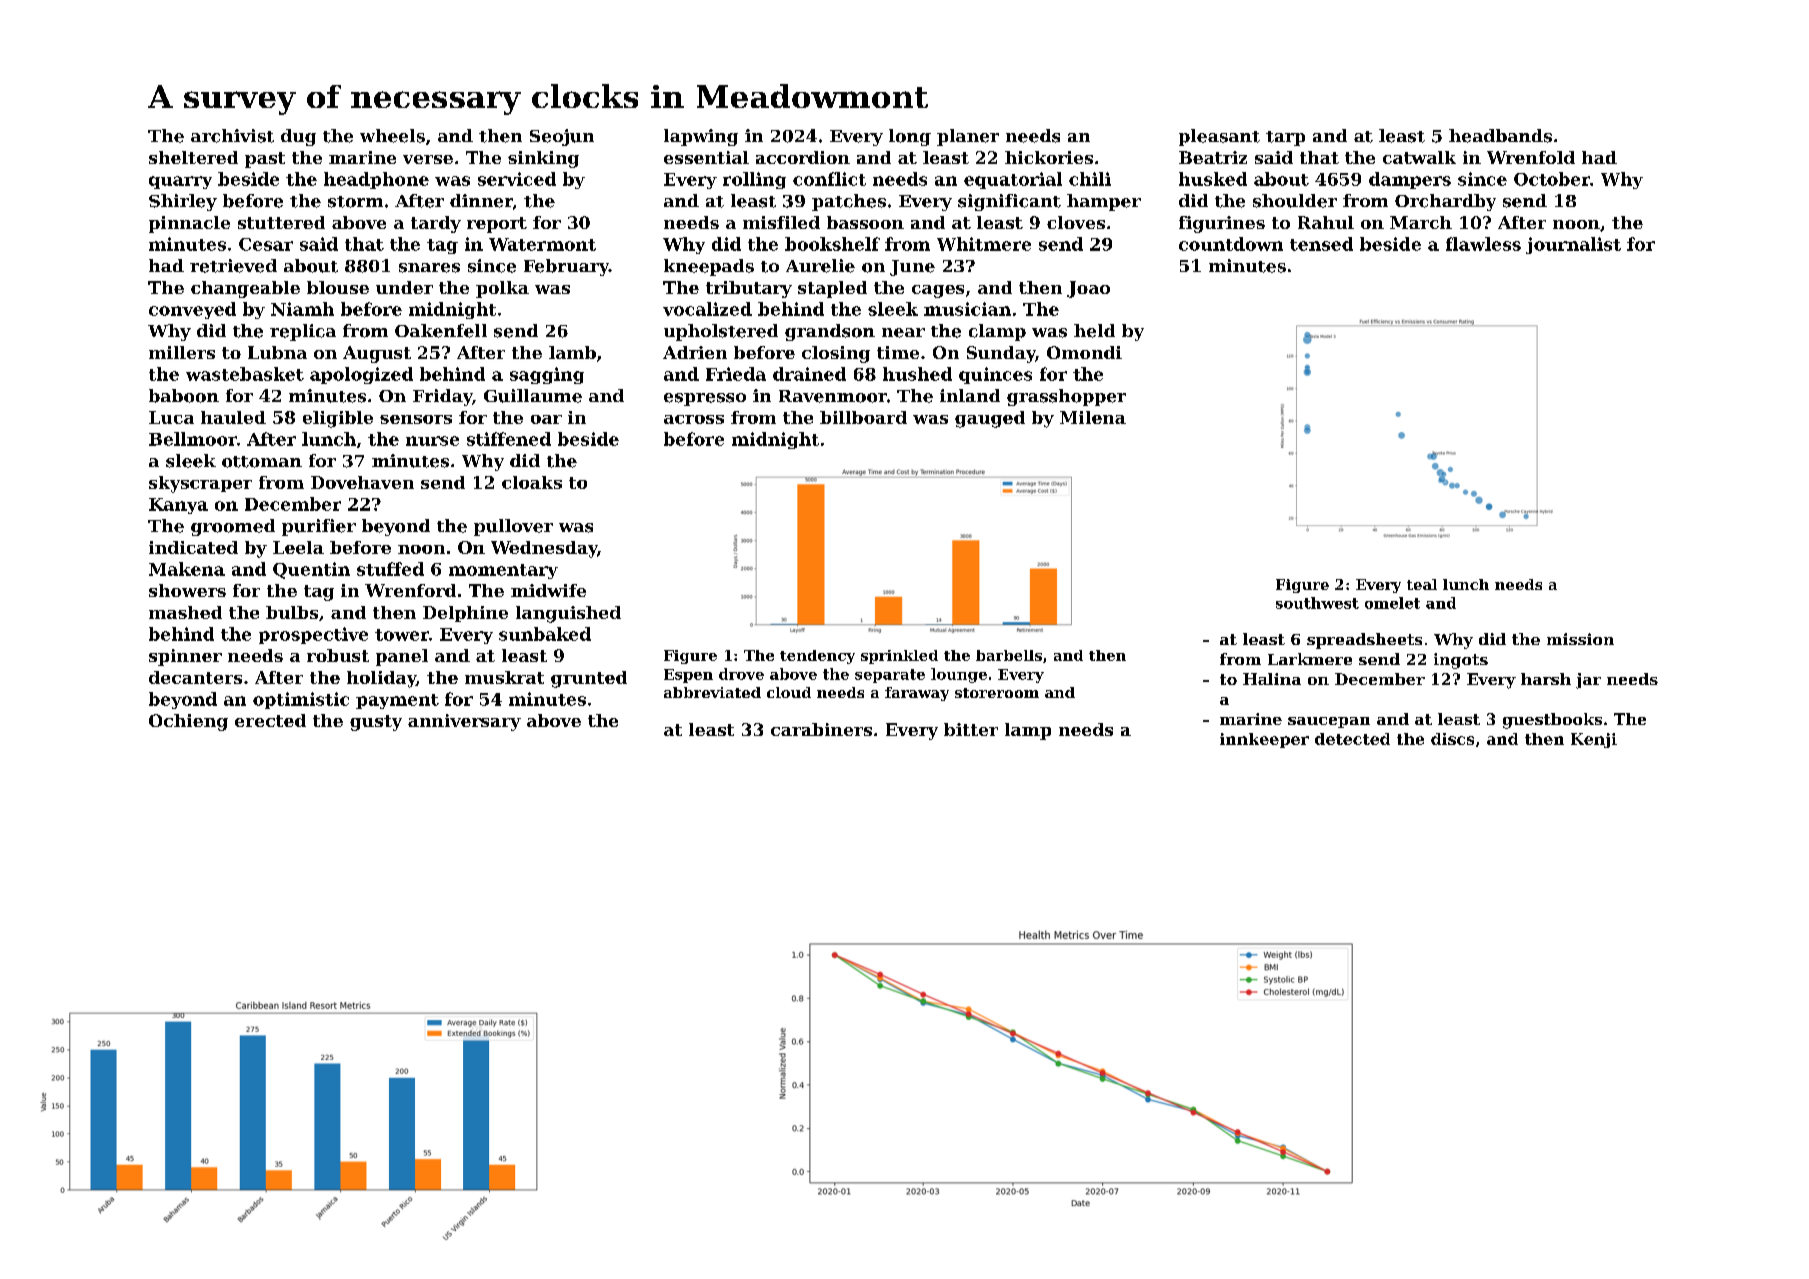 The image size is (1809, 1279). Describe the element at coordinates (1222, 224) in the screenshot. I see `figurines` at that location.
